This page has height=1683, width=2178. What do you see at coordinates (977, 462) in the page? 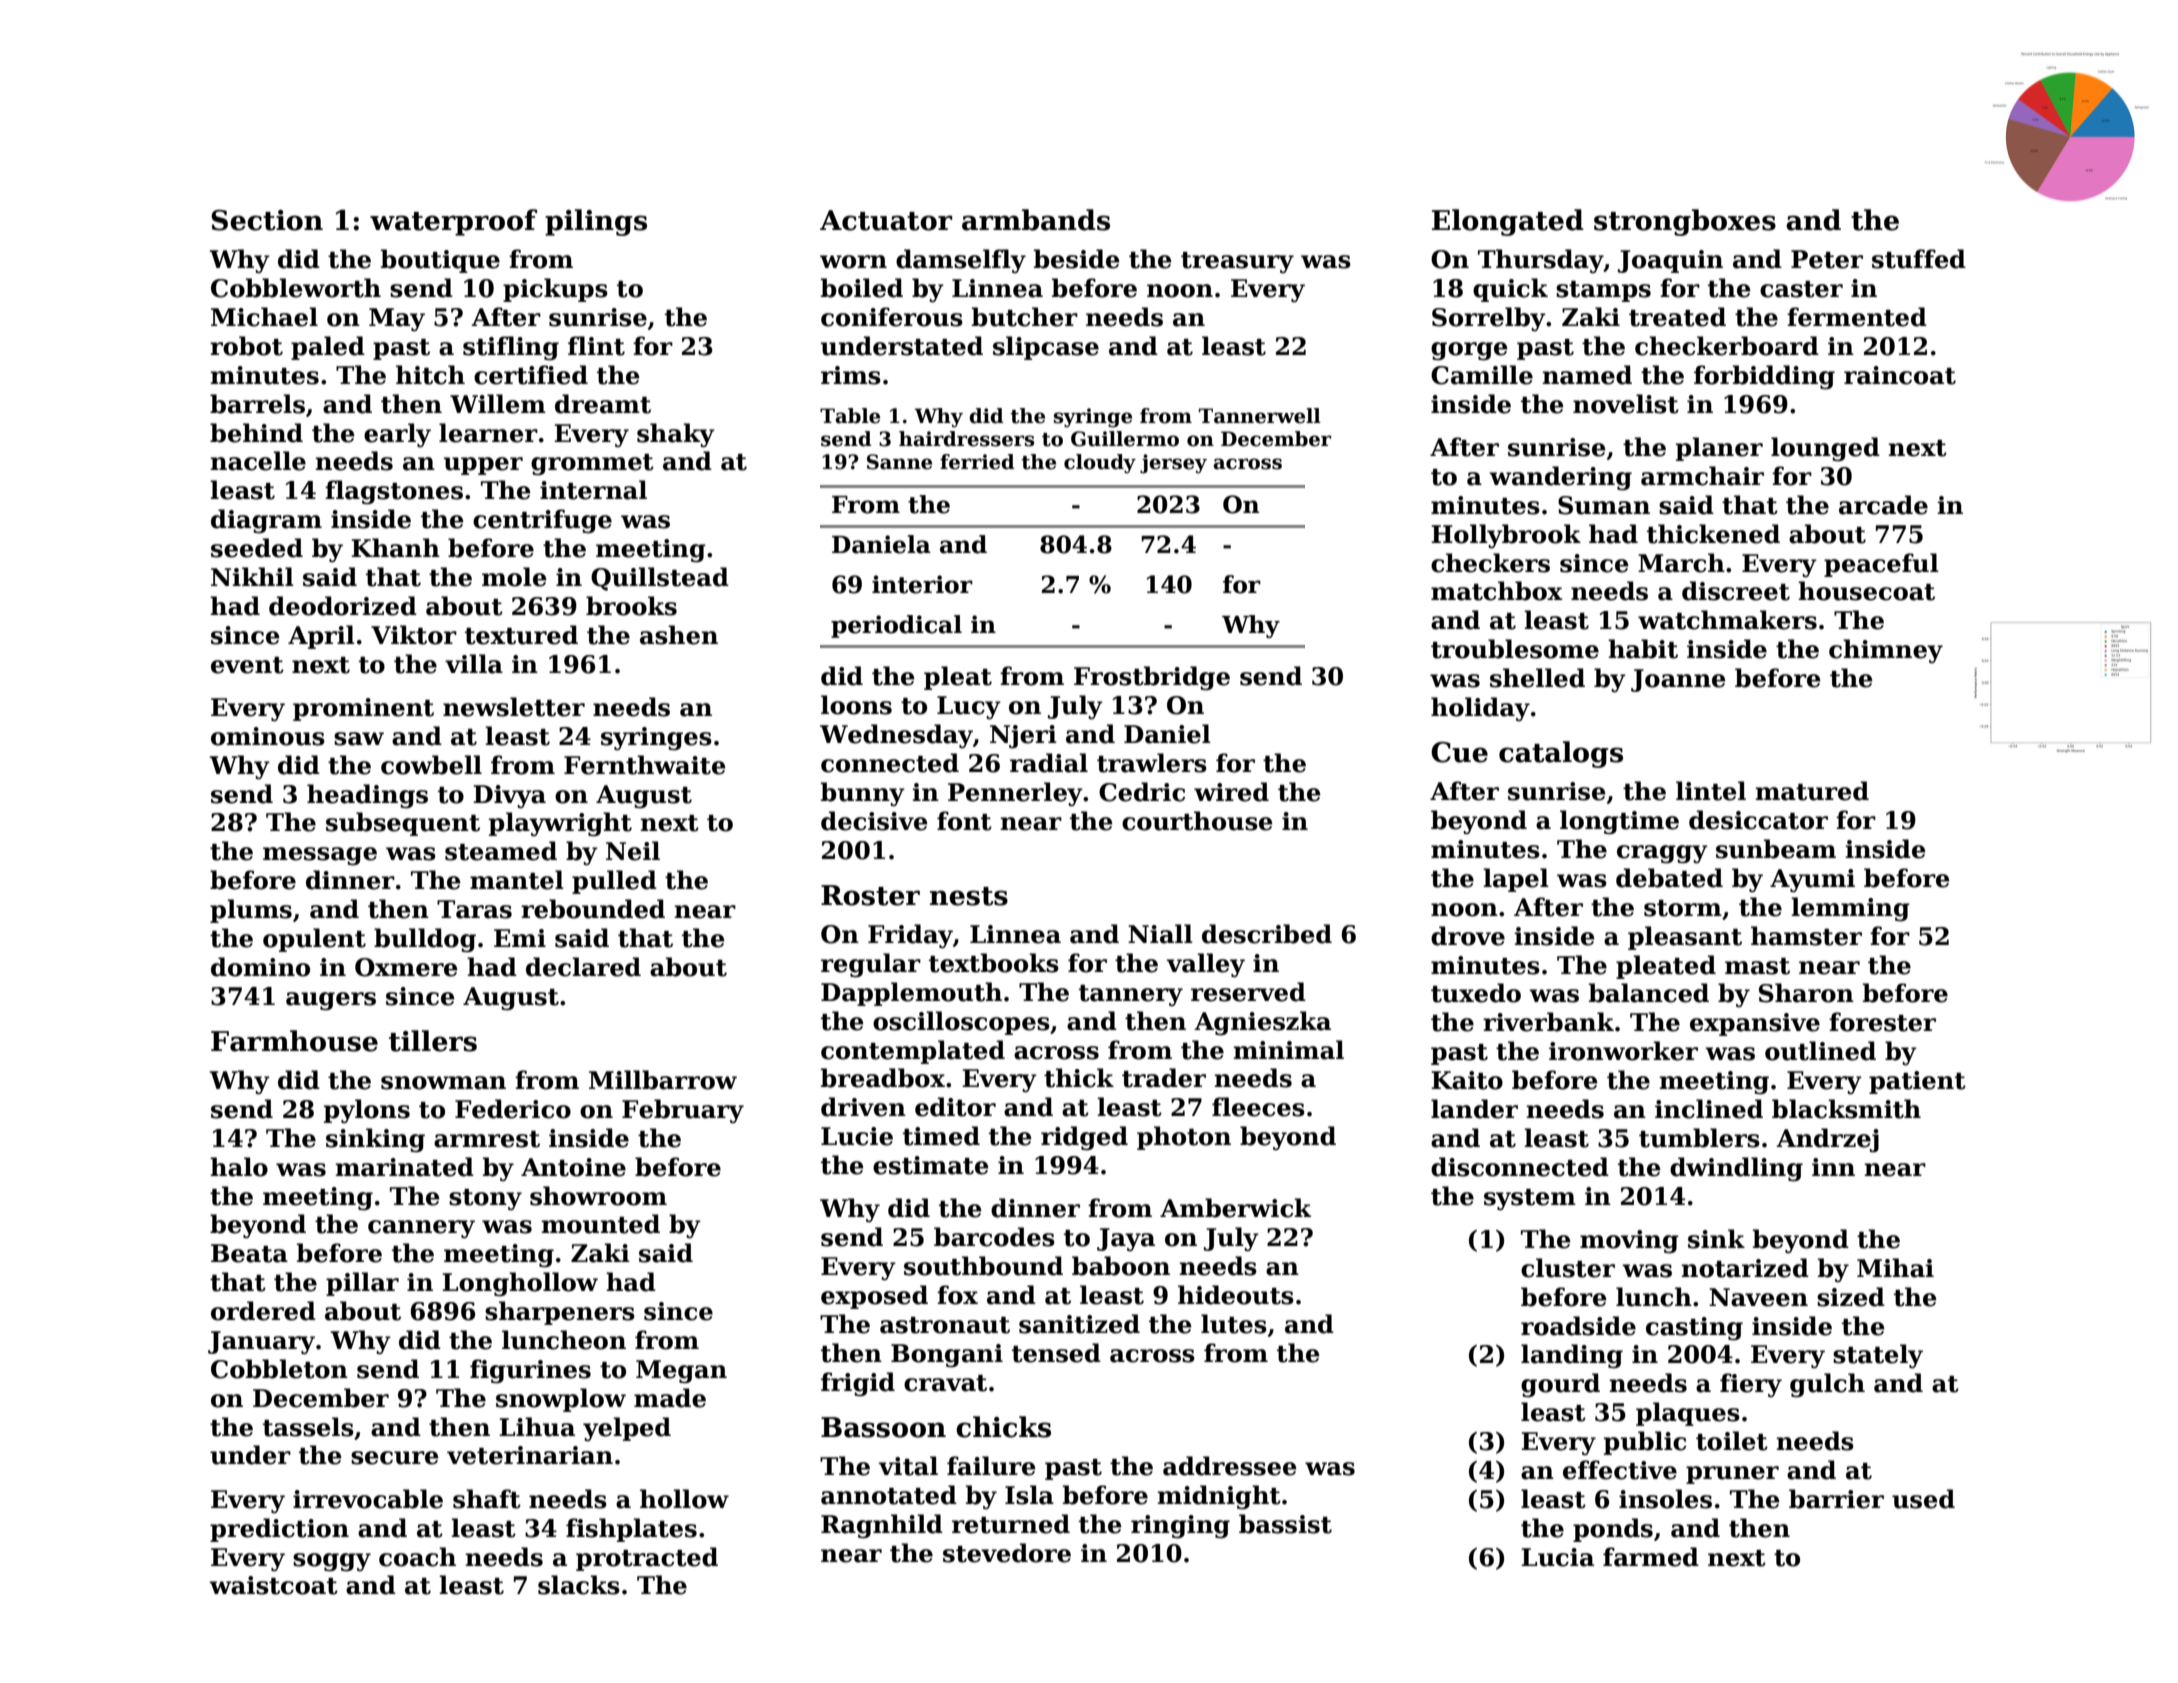
I see `ferried` at bounding box center [977, 462].
